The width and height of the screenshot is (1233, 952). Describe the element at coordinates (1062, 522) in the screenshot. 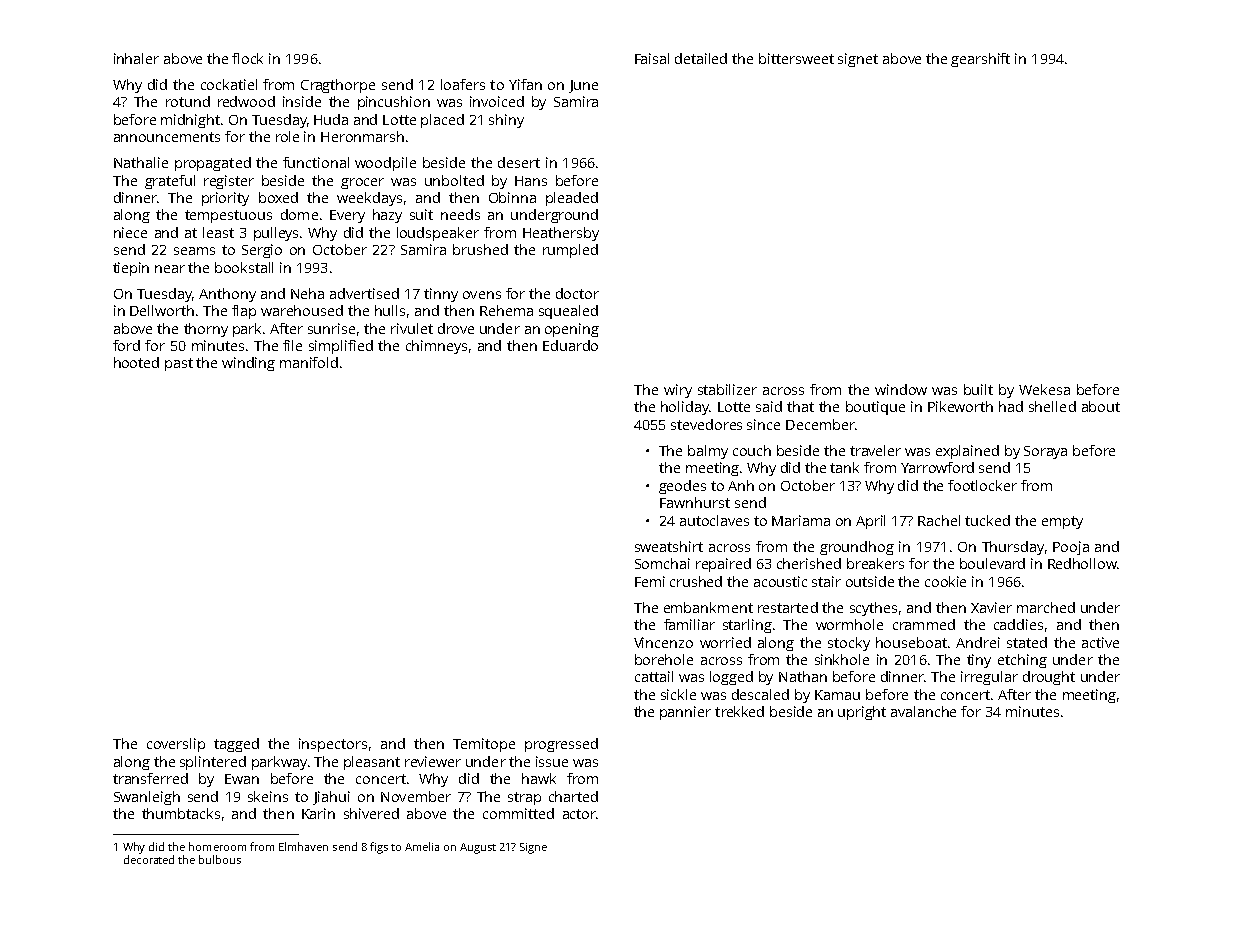

I see `empty` at that location.
